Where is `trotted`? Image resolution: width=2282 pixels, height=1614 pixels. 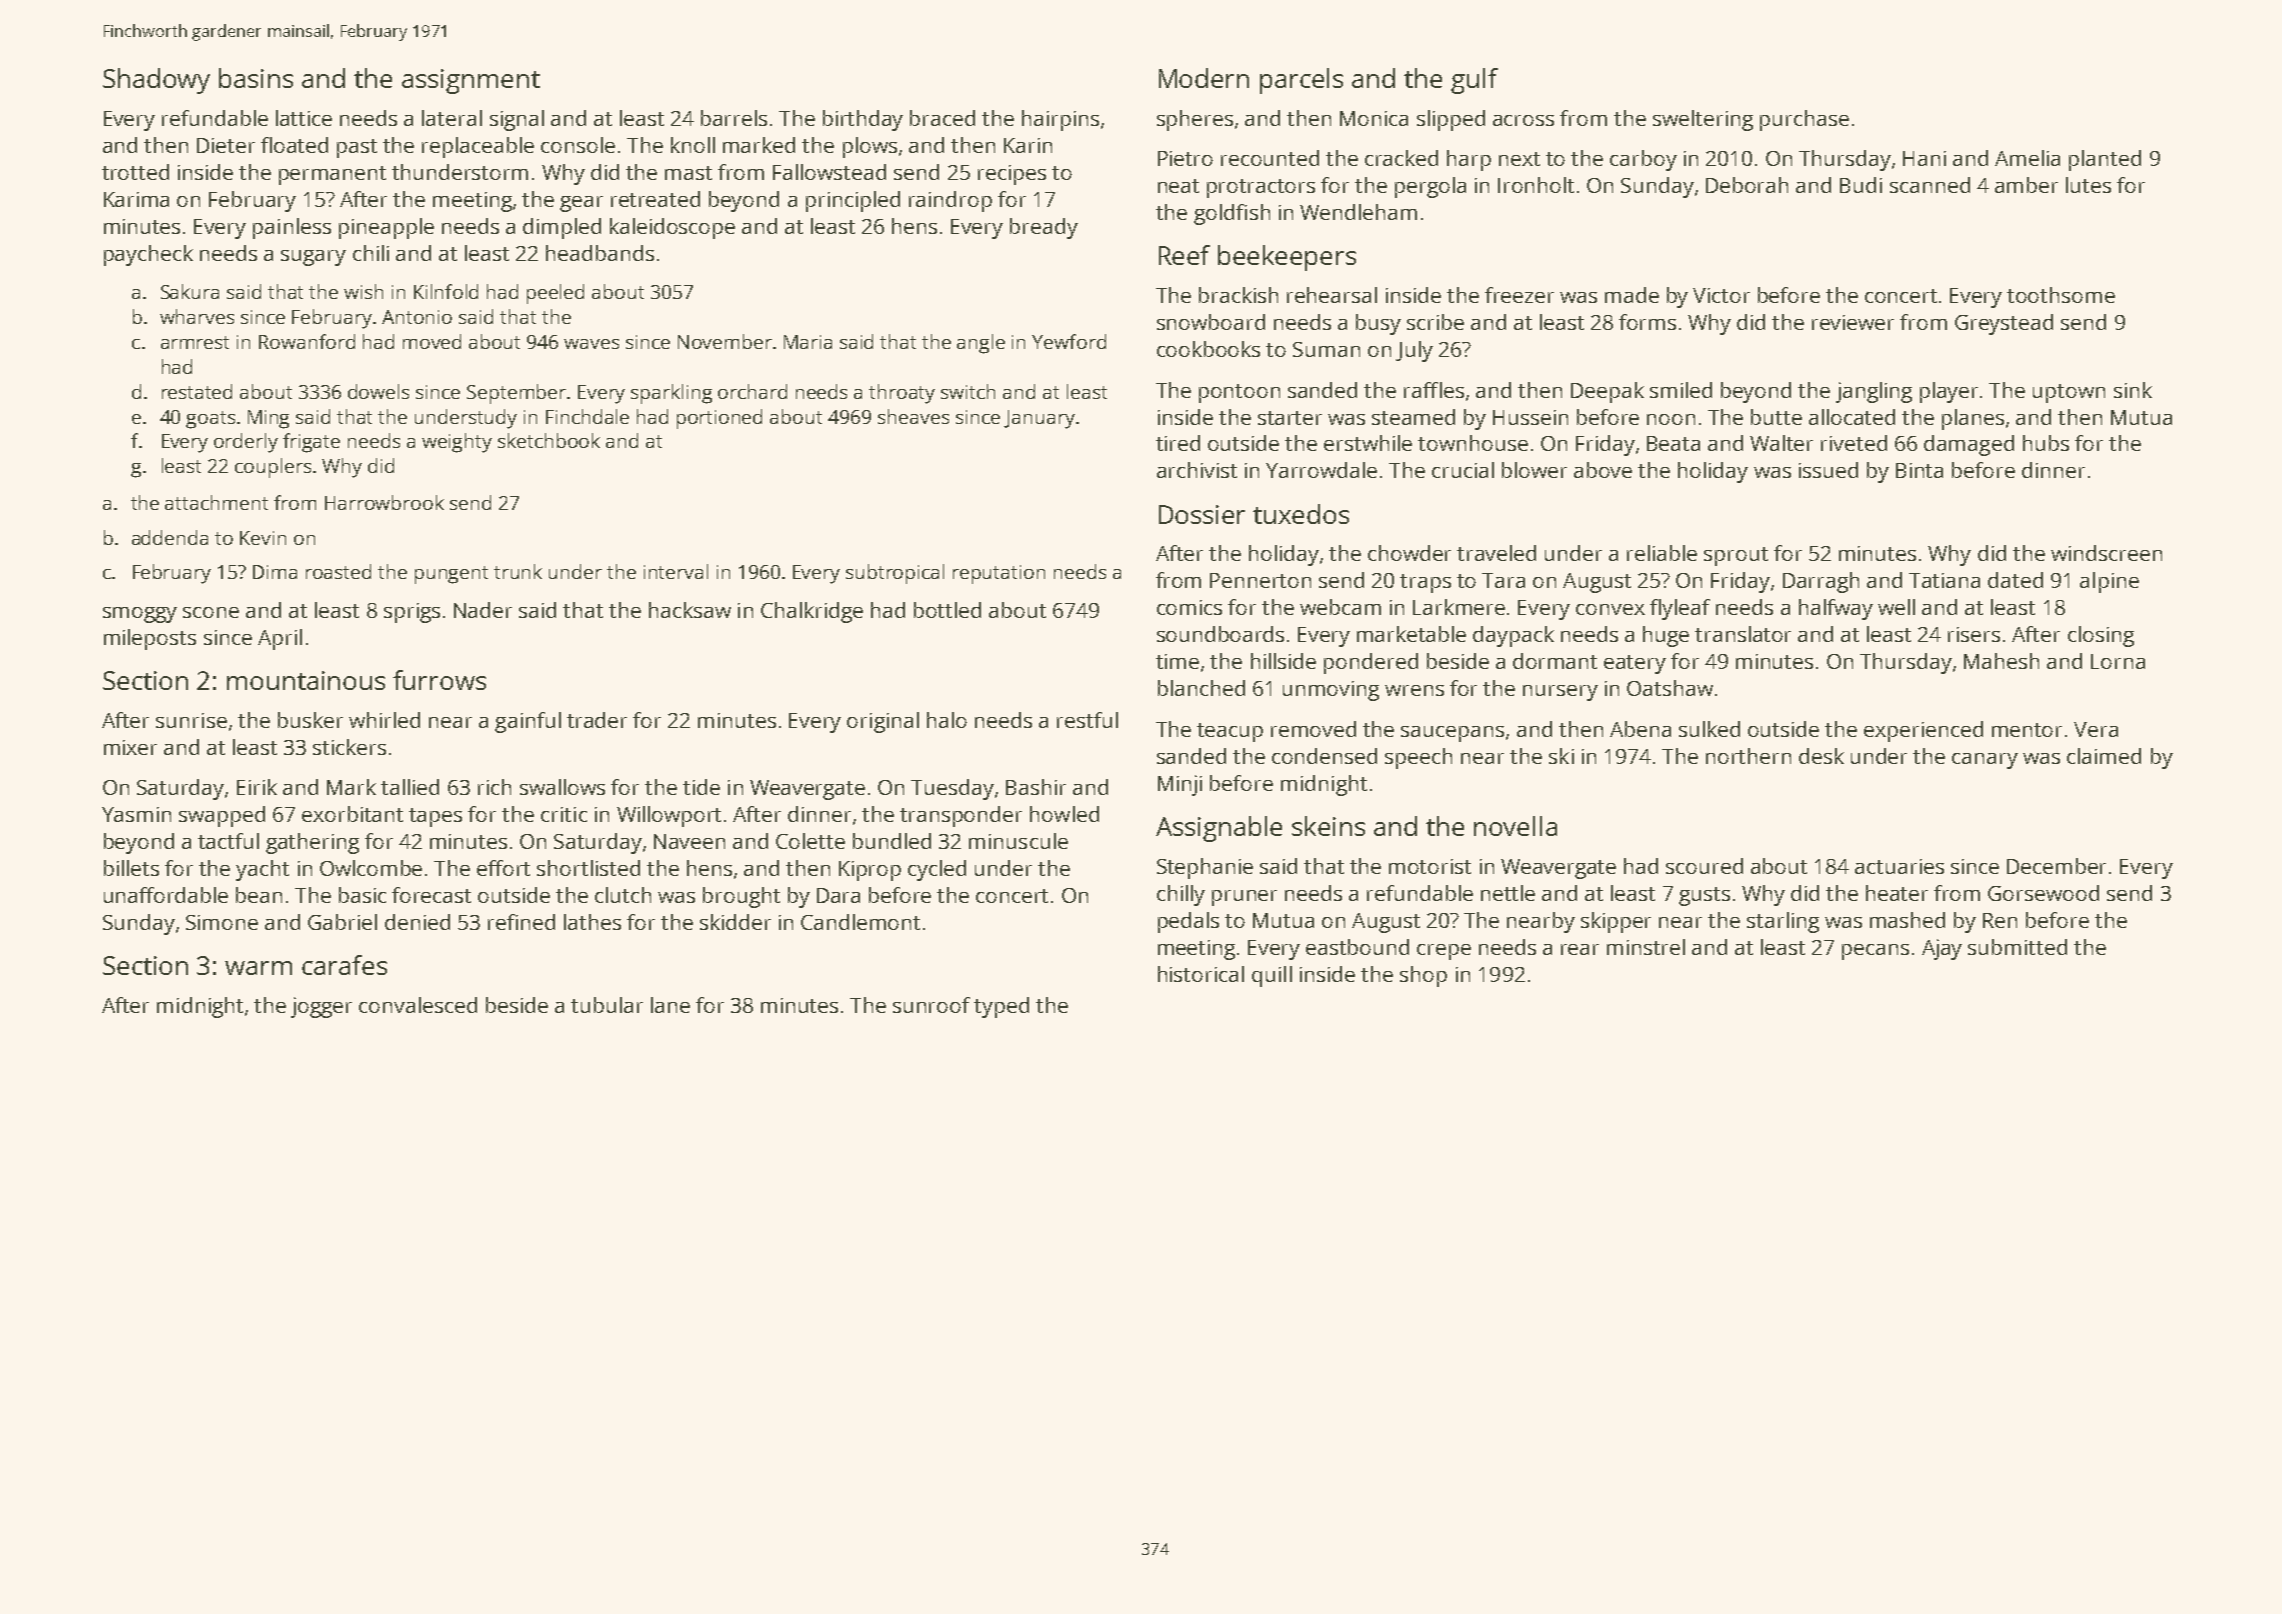 trotted is located at coordinates (135, 172).
